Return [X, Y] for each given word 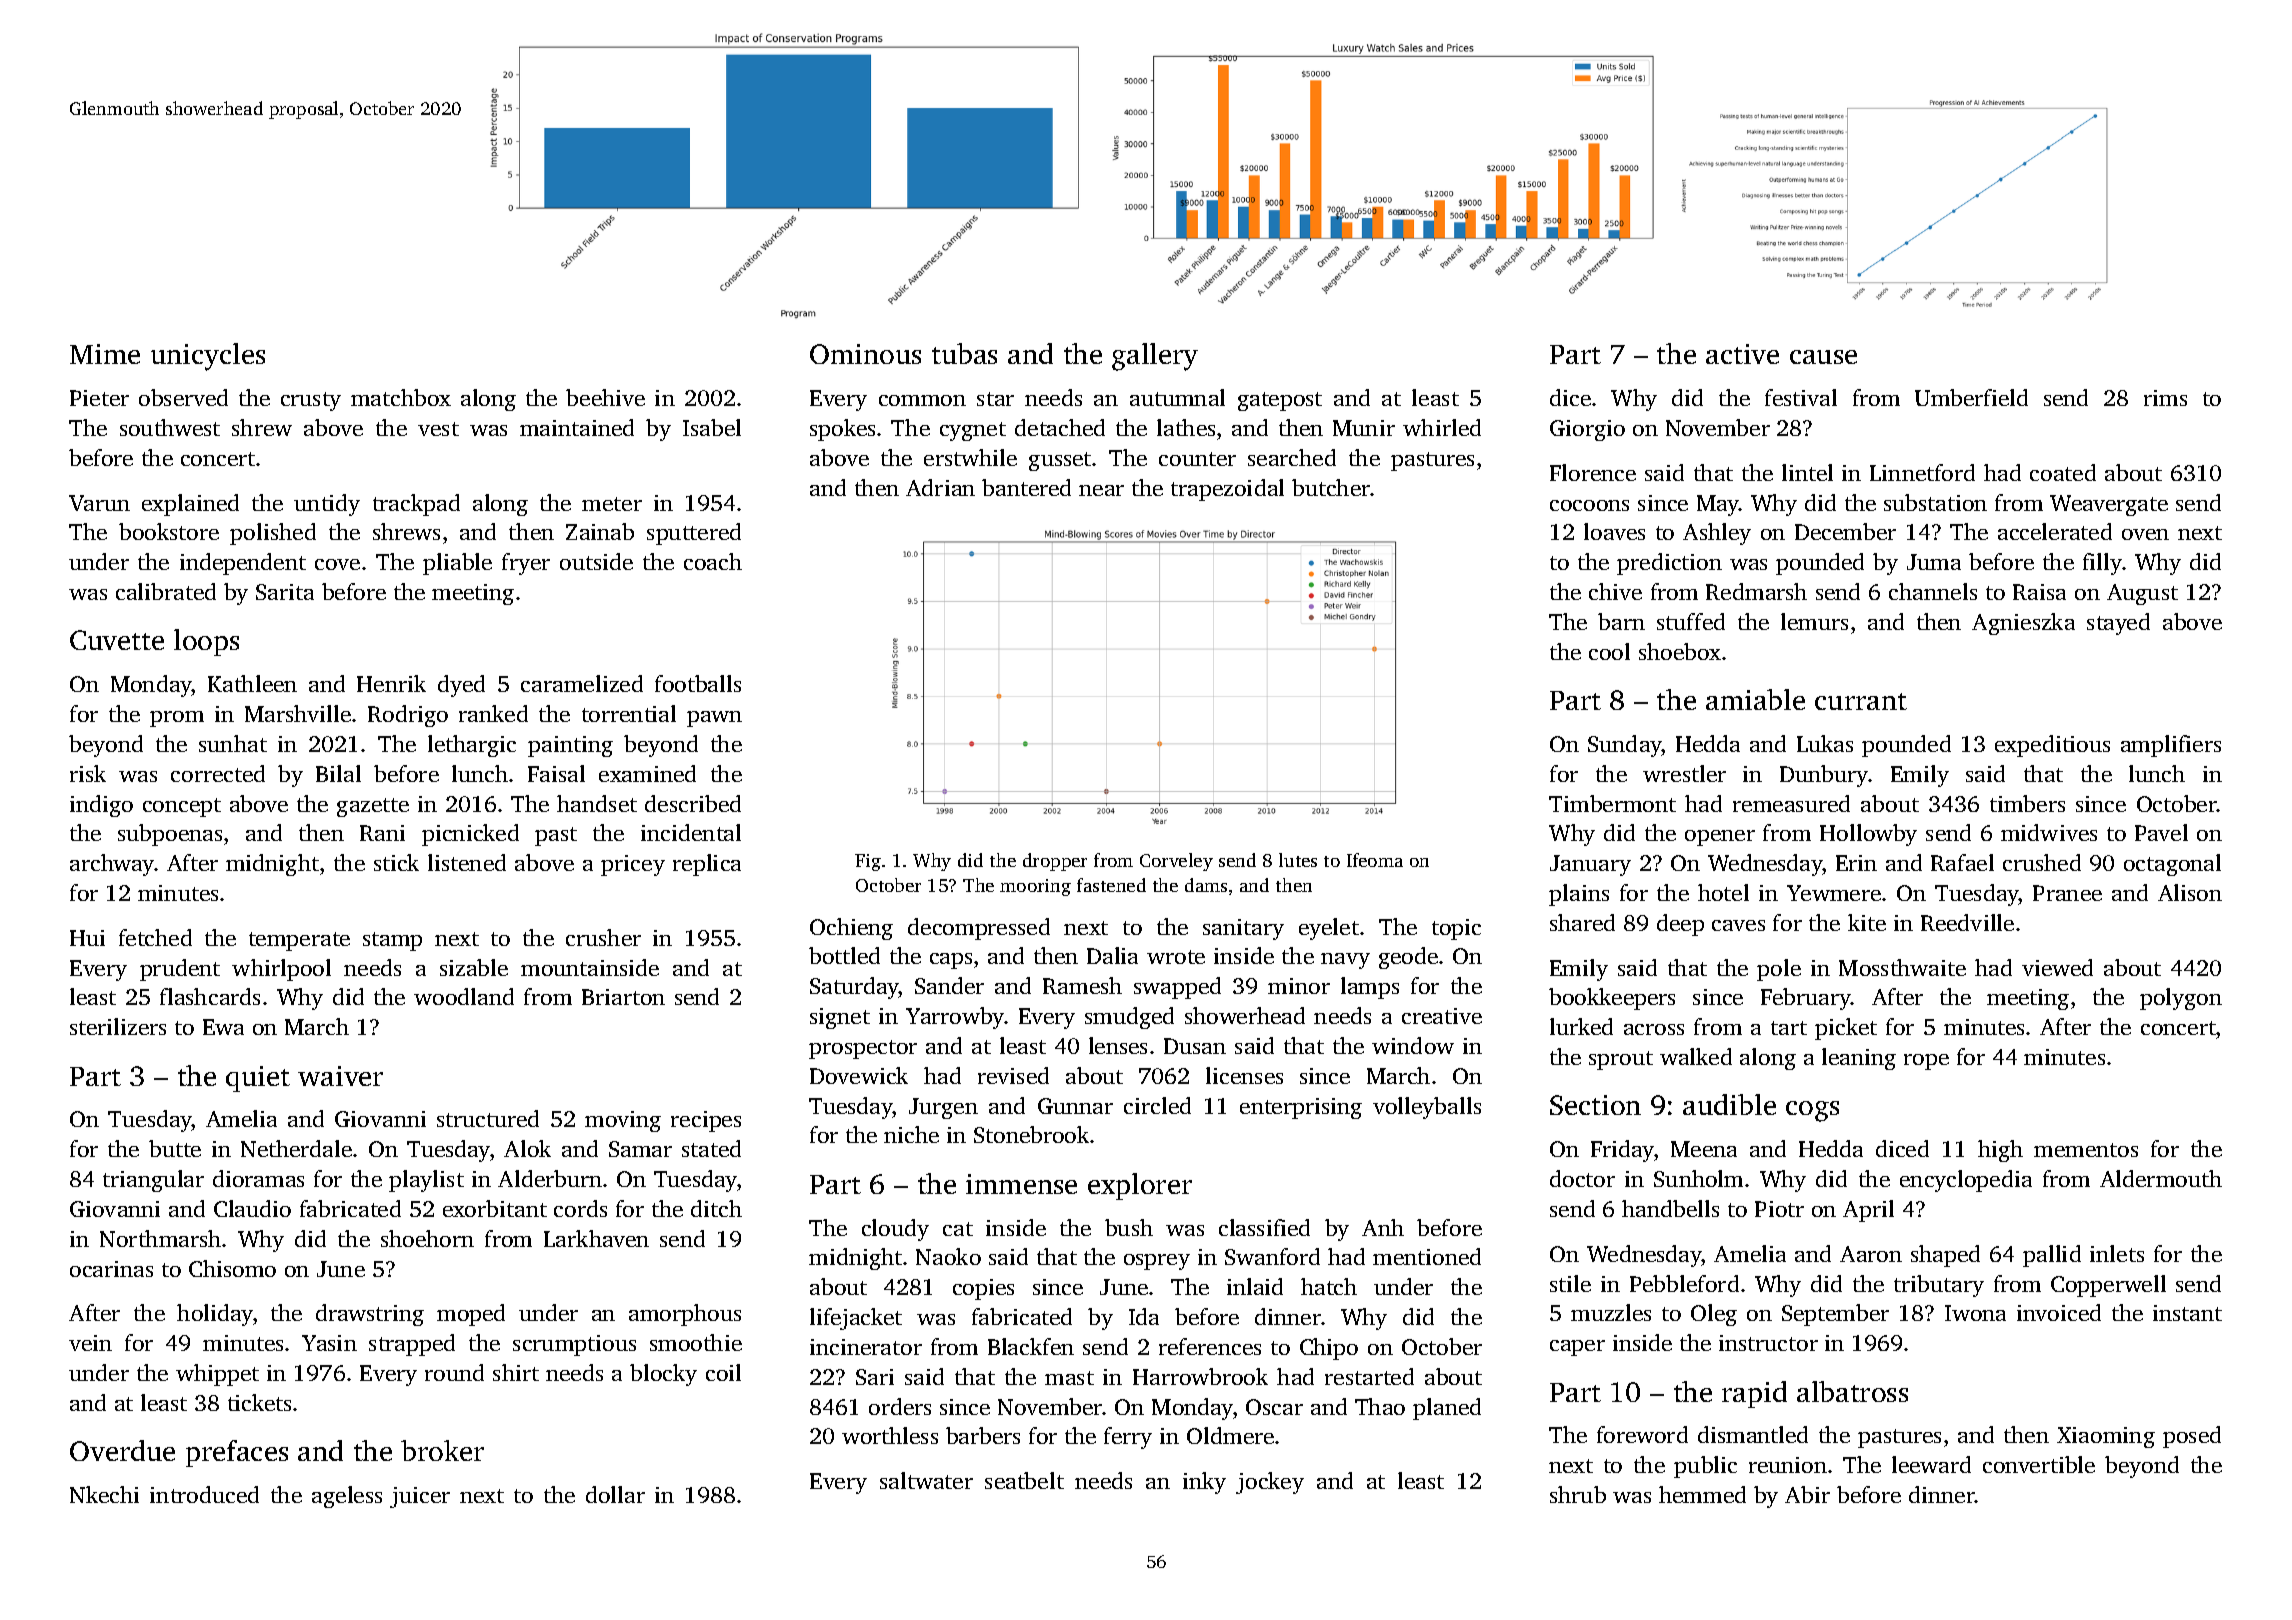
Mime [105, 354]
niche [911, 1134]
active [1742, 354]
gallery [1155, 357]
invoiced [2059, 1312]
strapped [412, 1345]
